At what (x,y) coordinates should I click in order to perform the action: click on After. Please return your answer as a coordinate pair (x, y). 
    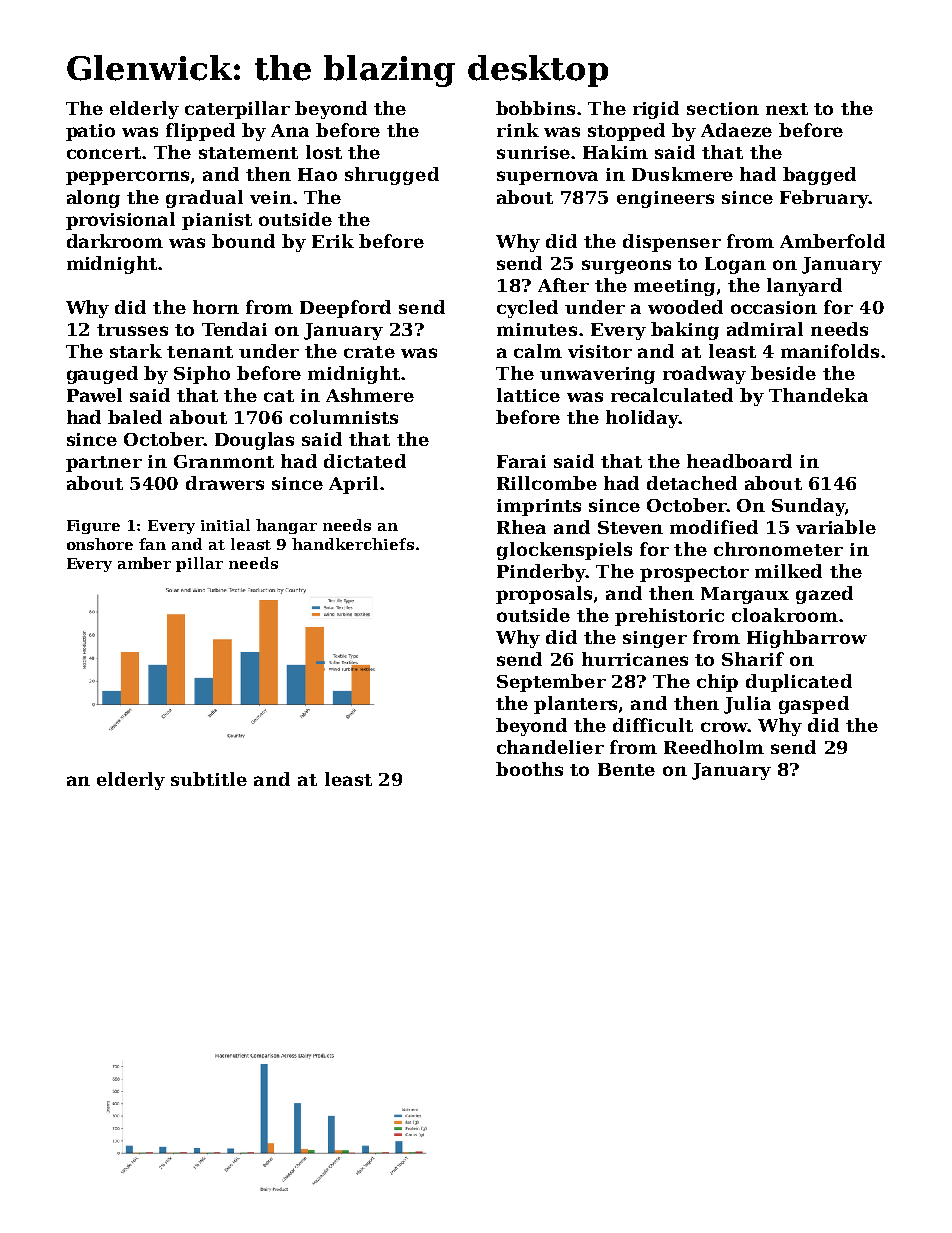
    Looking at the image, I should click on (563, 285).
